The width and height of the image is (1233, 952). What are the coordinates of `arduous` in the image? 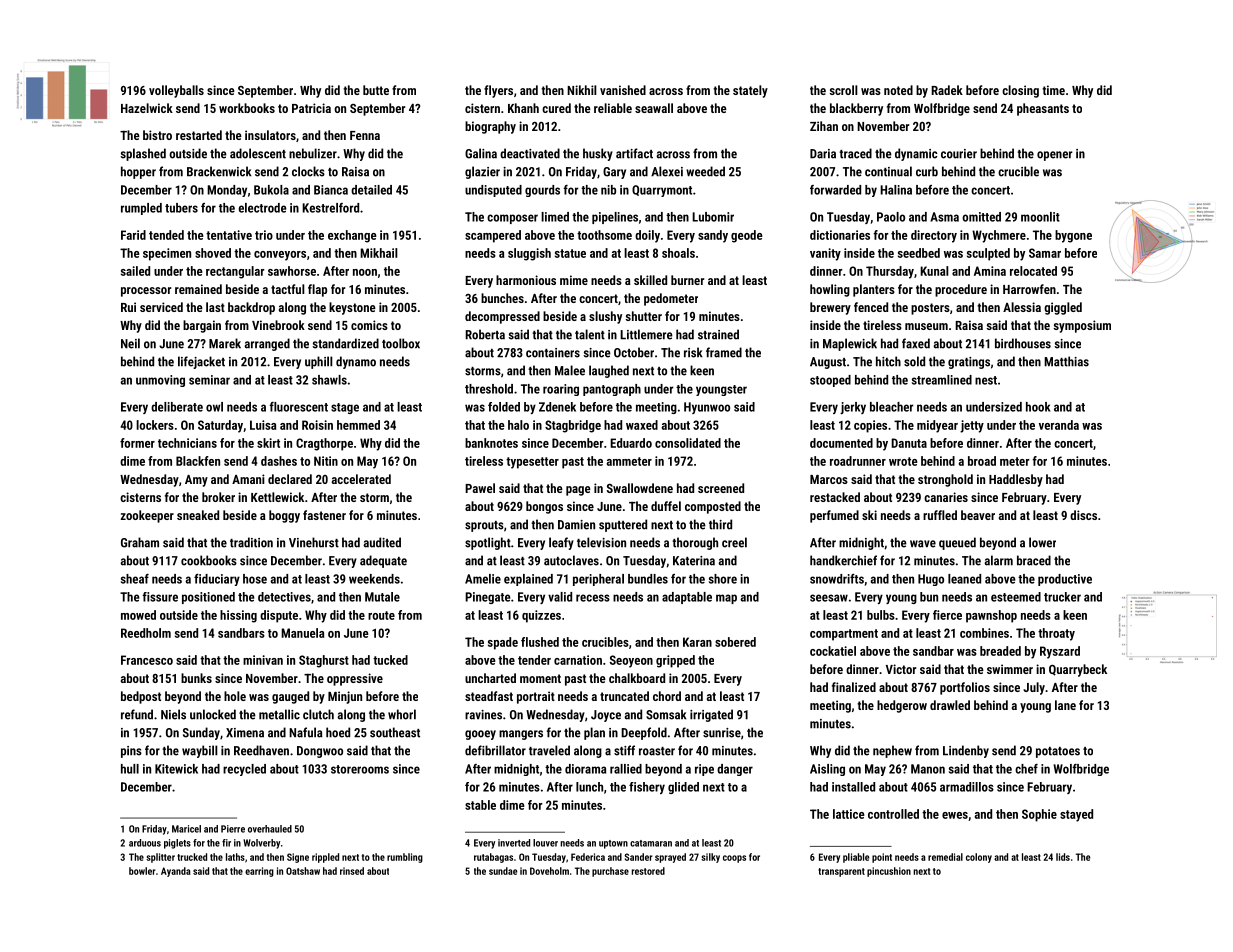 It's located at (145, 843).
